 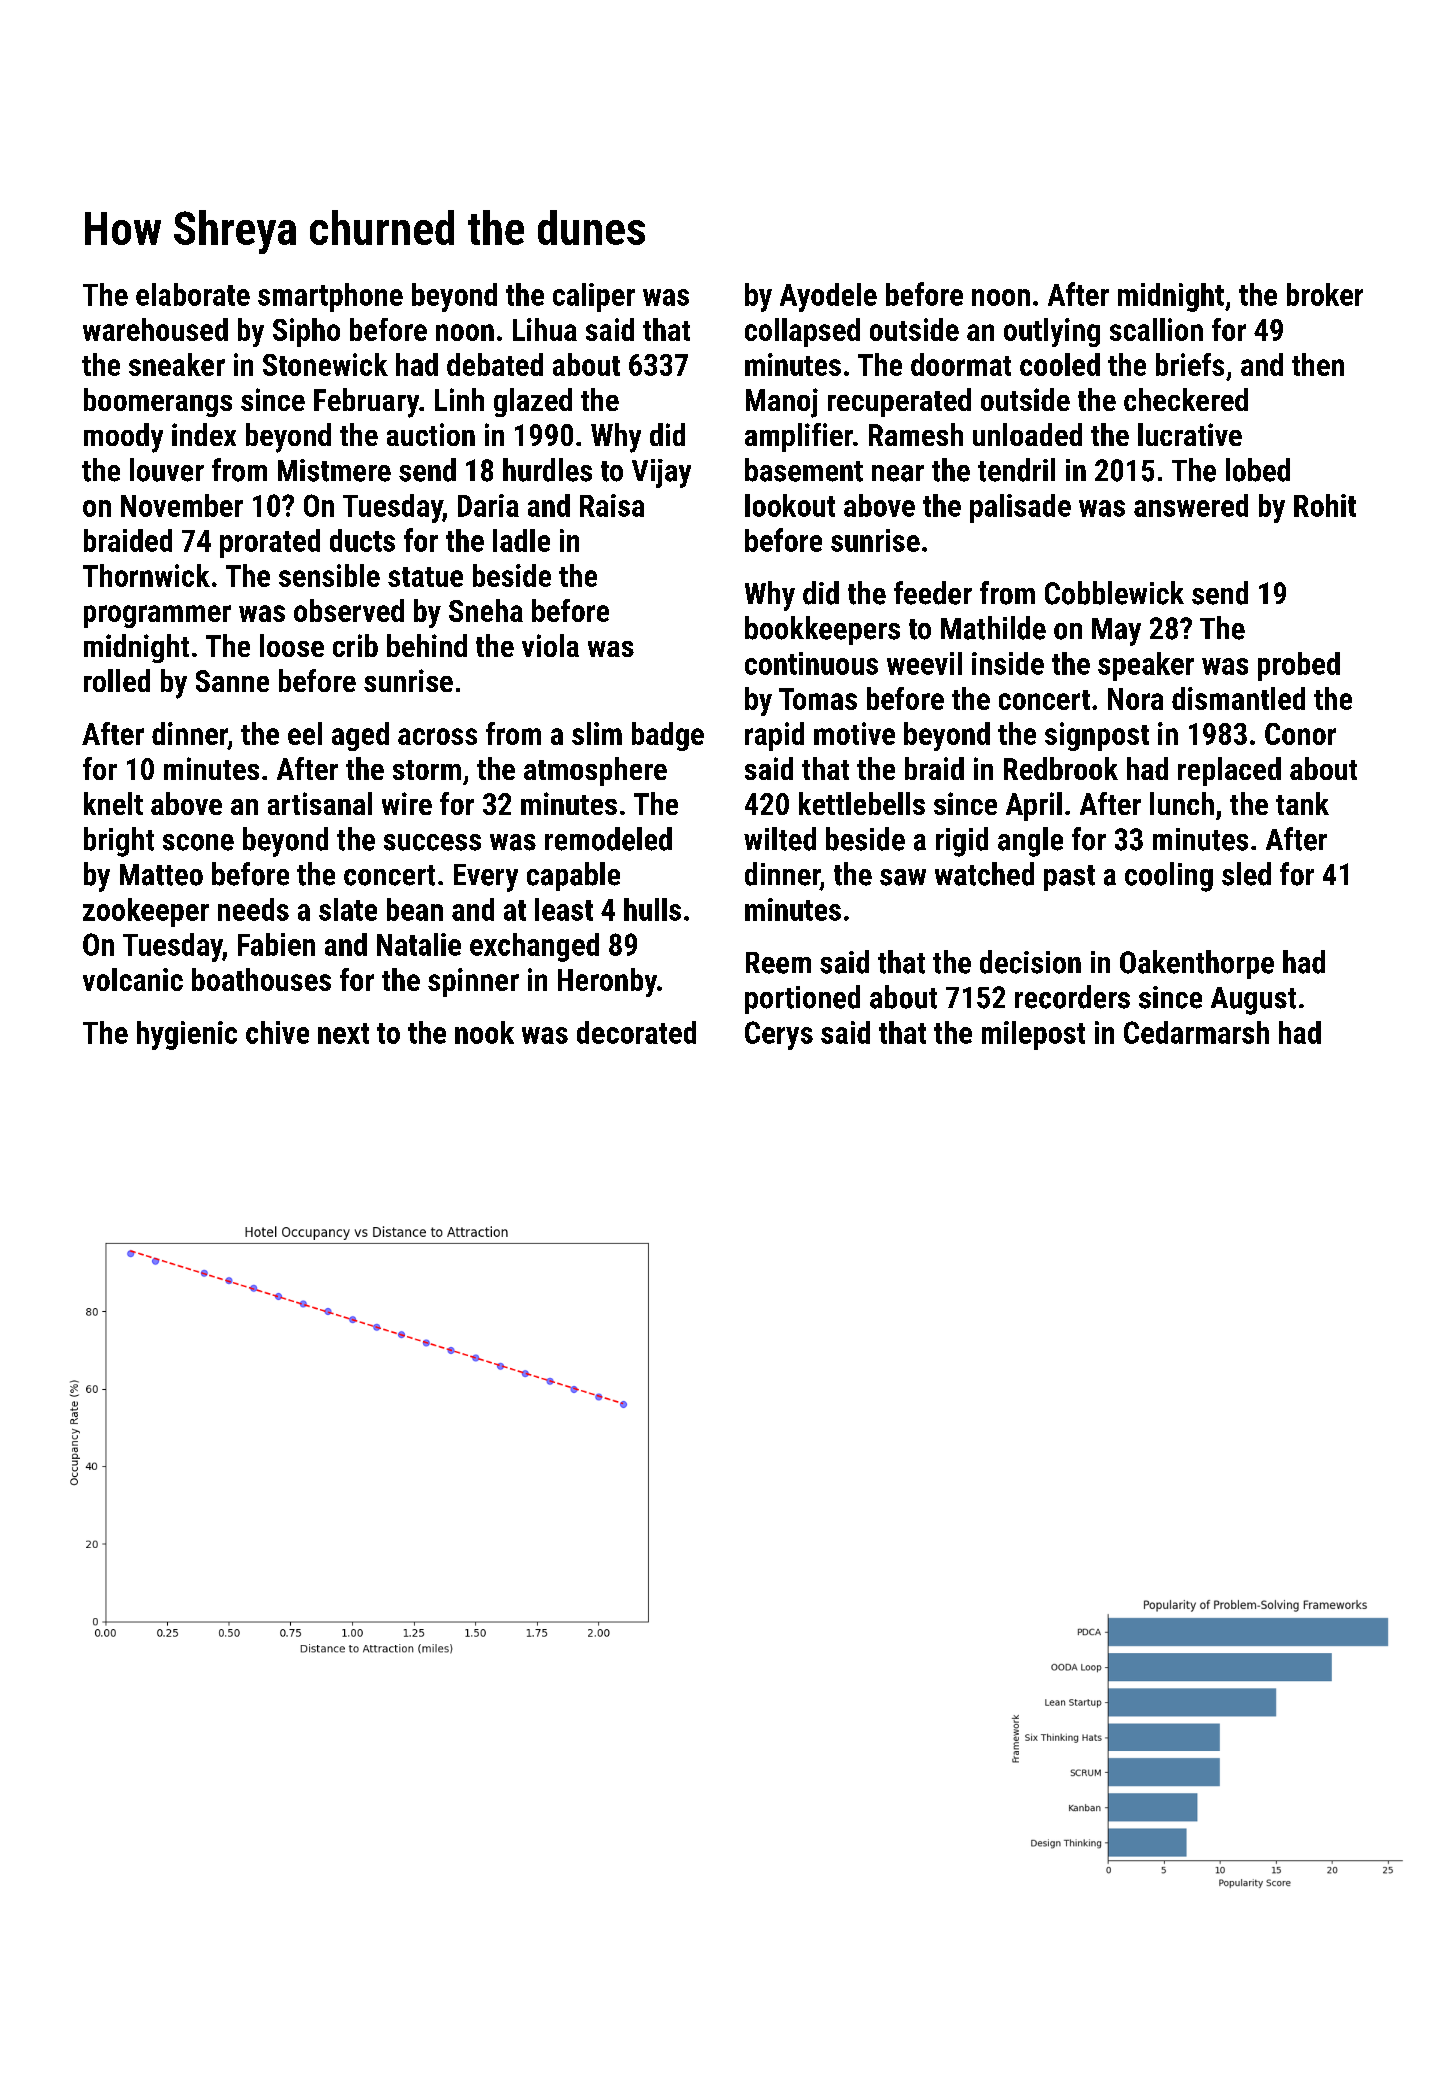 What do you see at coordinates (790, 505) in the screenshot?
I see `lookout` at bounding box center [790, 505].
